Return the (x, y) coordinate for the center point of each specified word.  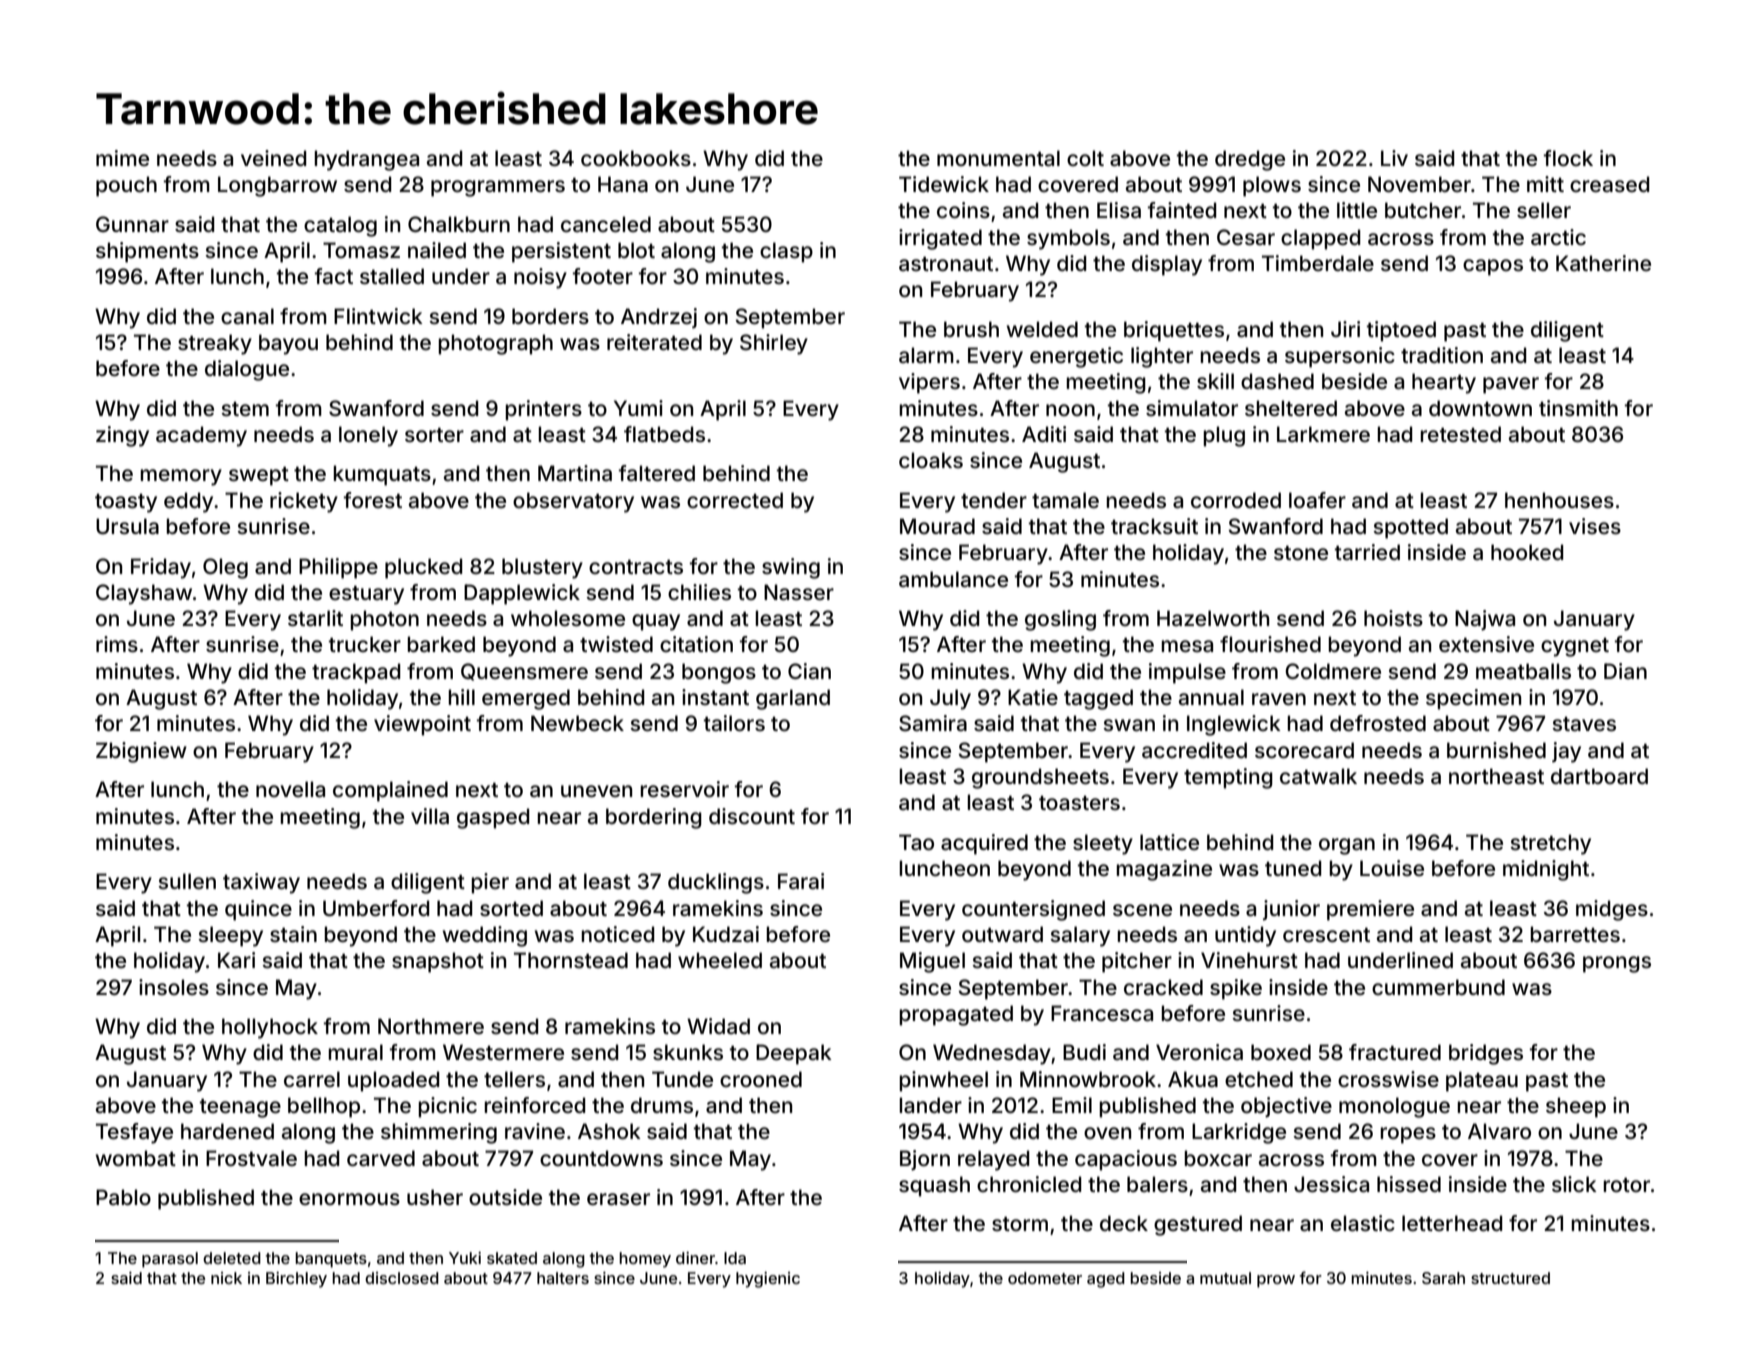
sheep (1576, 1107)
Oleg (225, 568)
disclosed (402, 1278)
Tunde (682, 1079)
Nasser (799, 592)
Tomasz (361, 250)
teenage (240, 1108)
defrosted (1378, 723)
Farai (801, 881)
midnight (1546, 870)
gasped (493, 818)
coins (963, 210)
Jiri (1345, 329)
